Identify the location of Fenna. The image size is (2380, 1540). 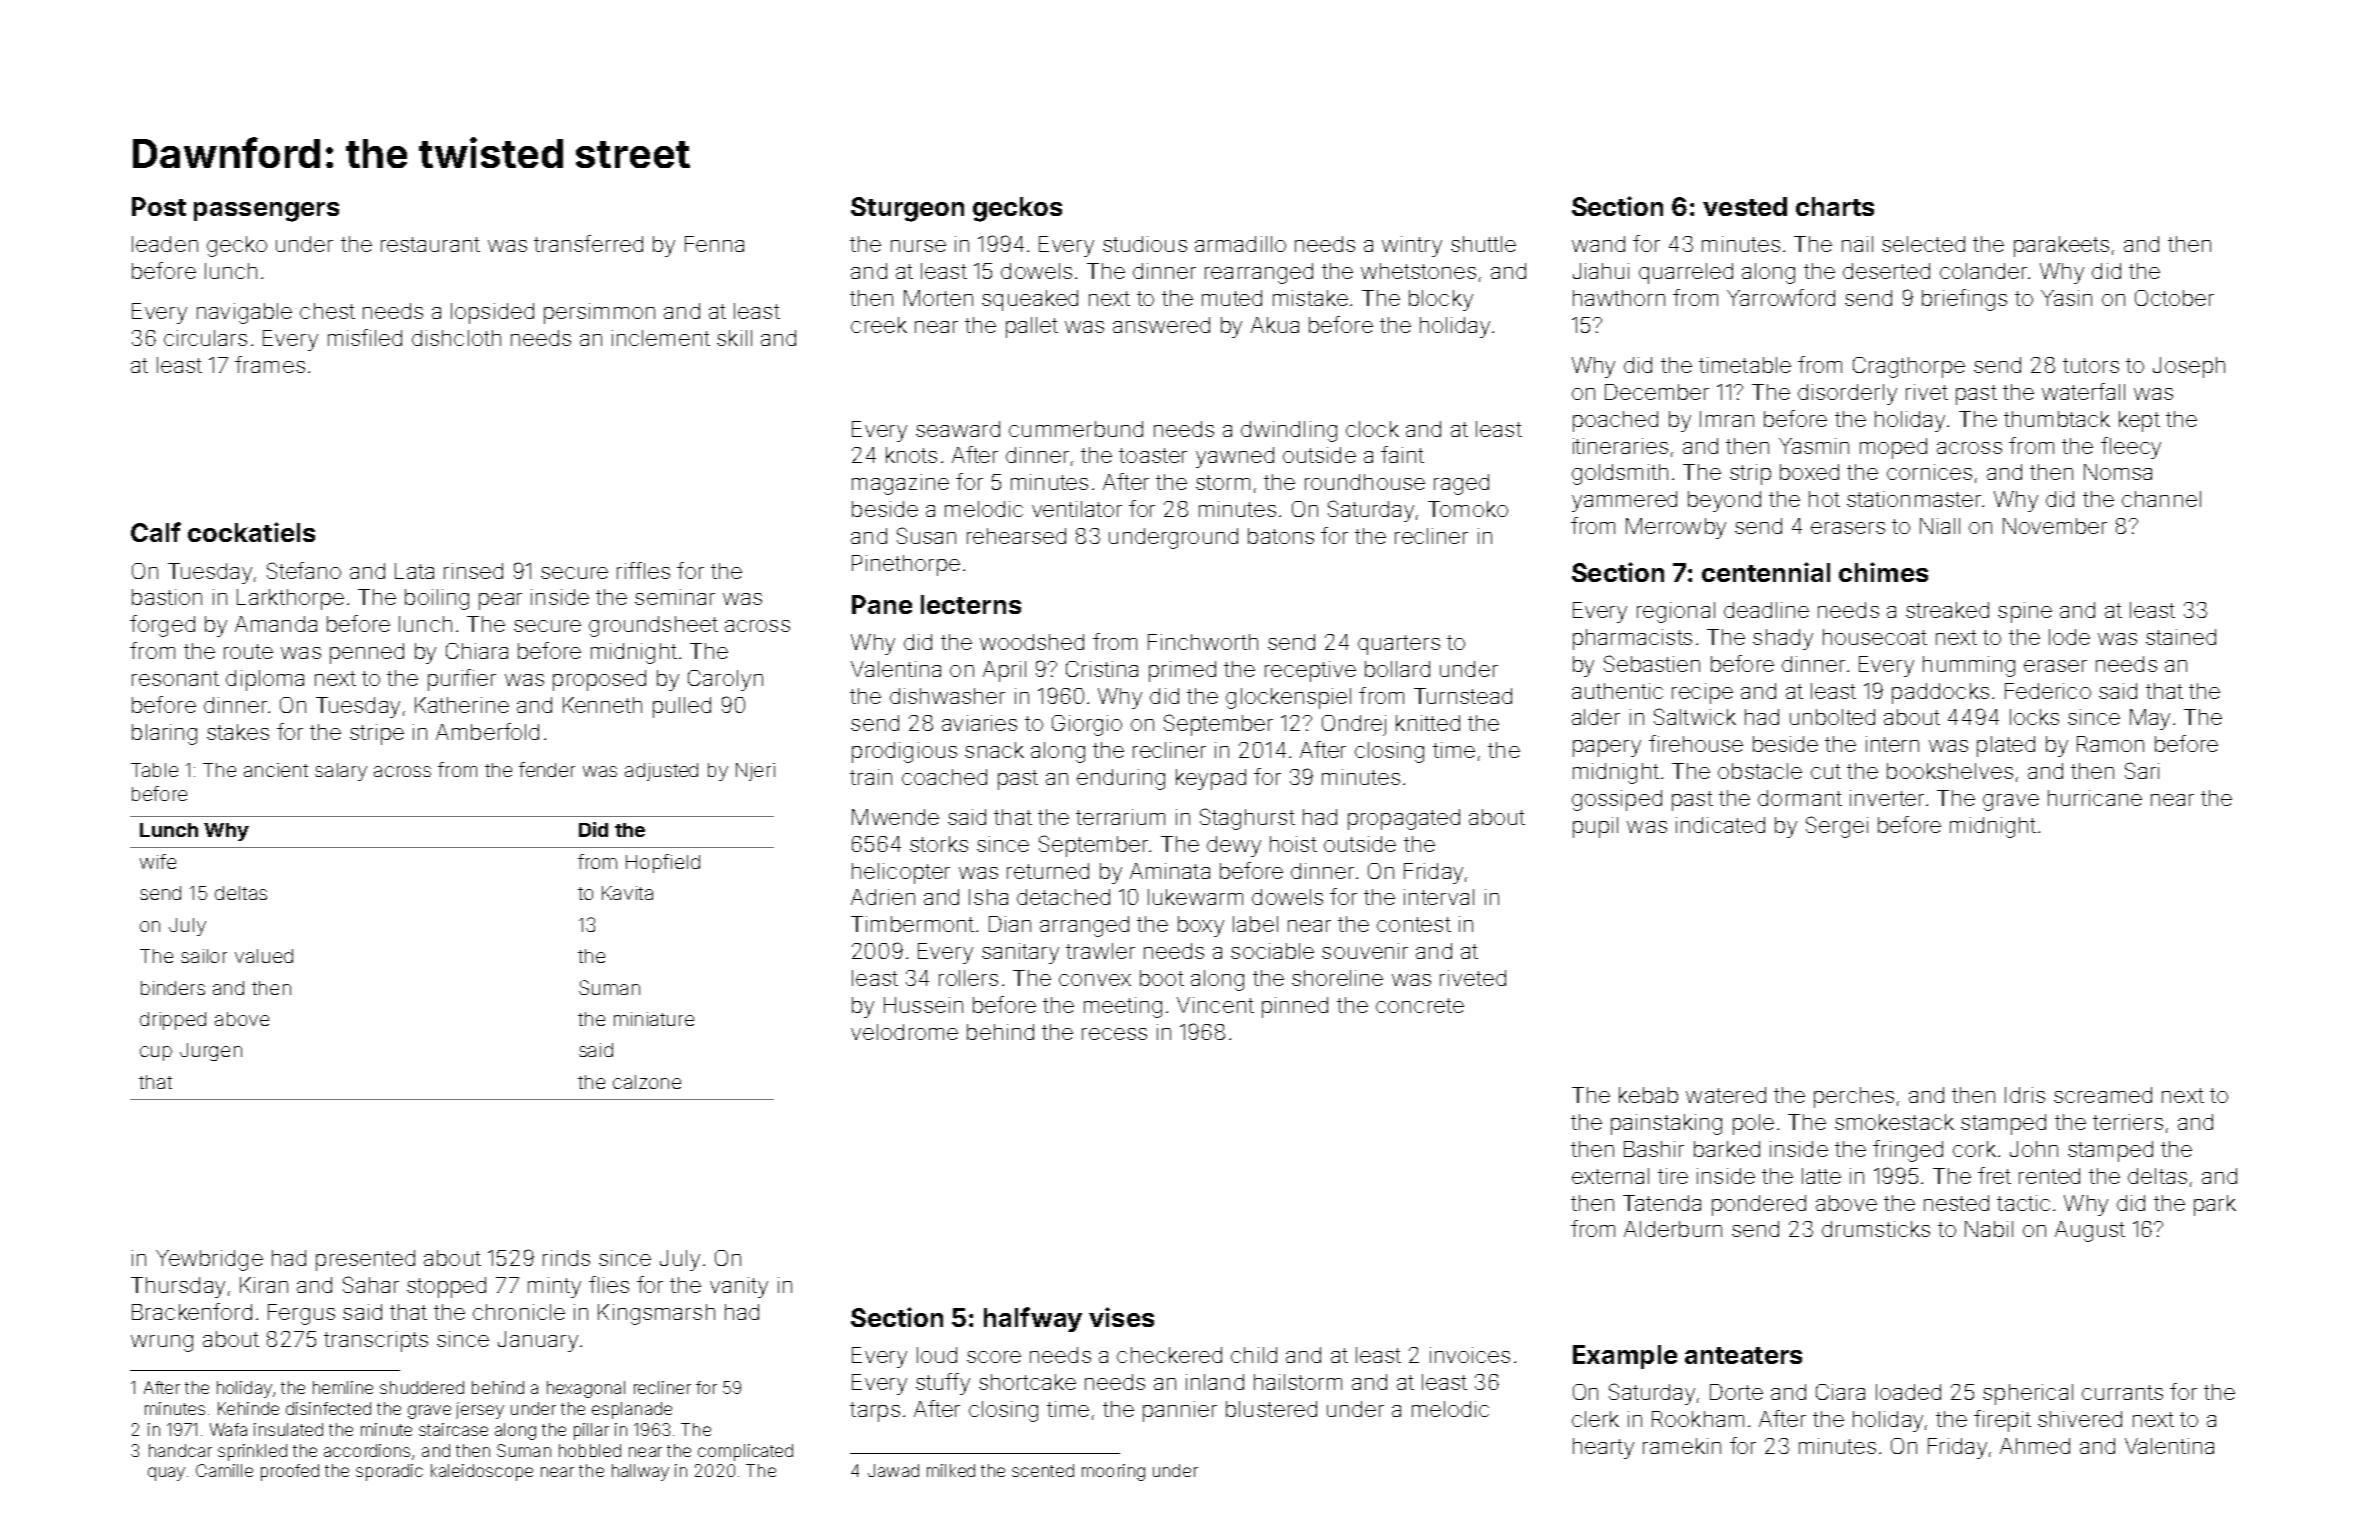
(714, 244).
